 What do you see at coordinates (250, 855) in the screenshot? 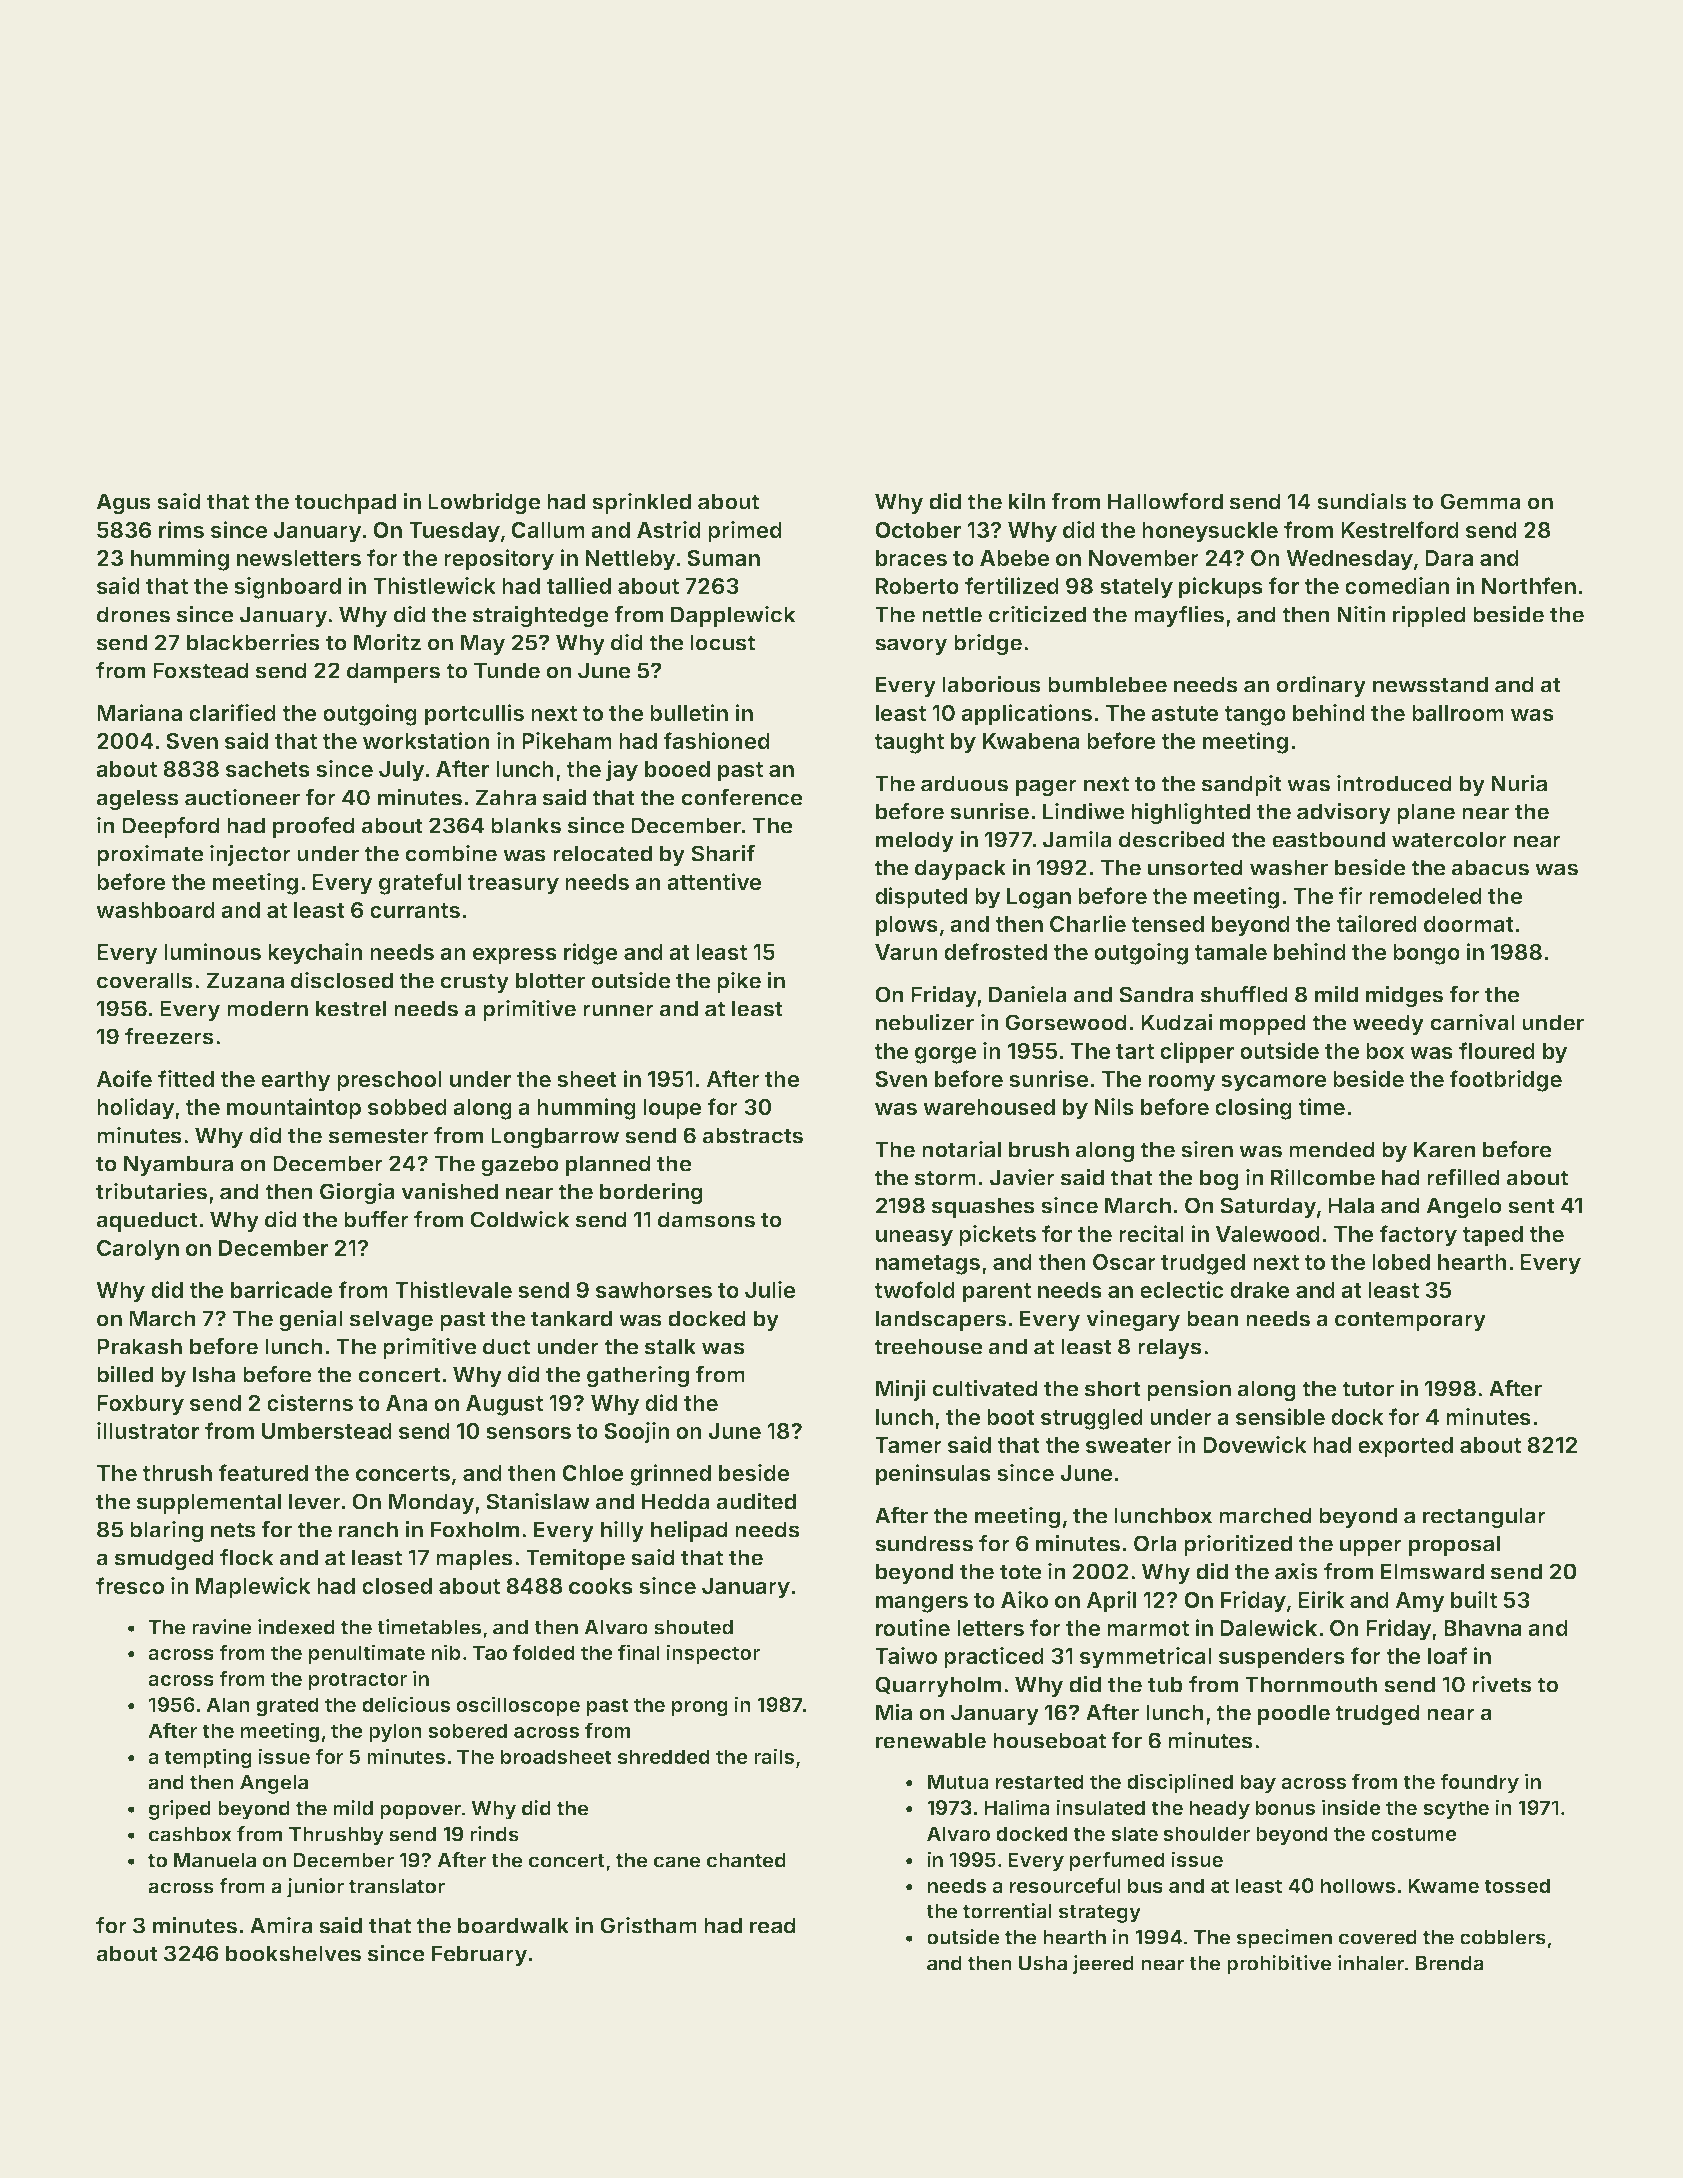
I see `injector` at bounding box center [250, 855].
